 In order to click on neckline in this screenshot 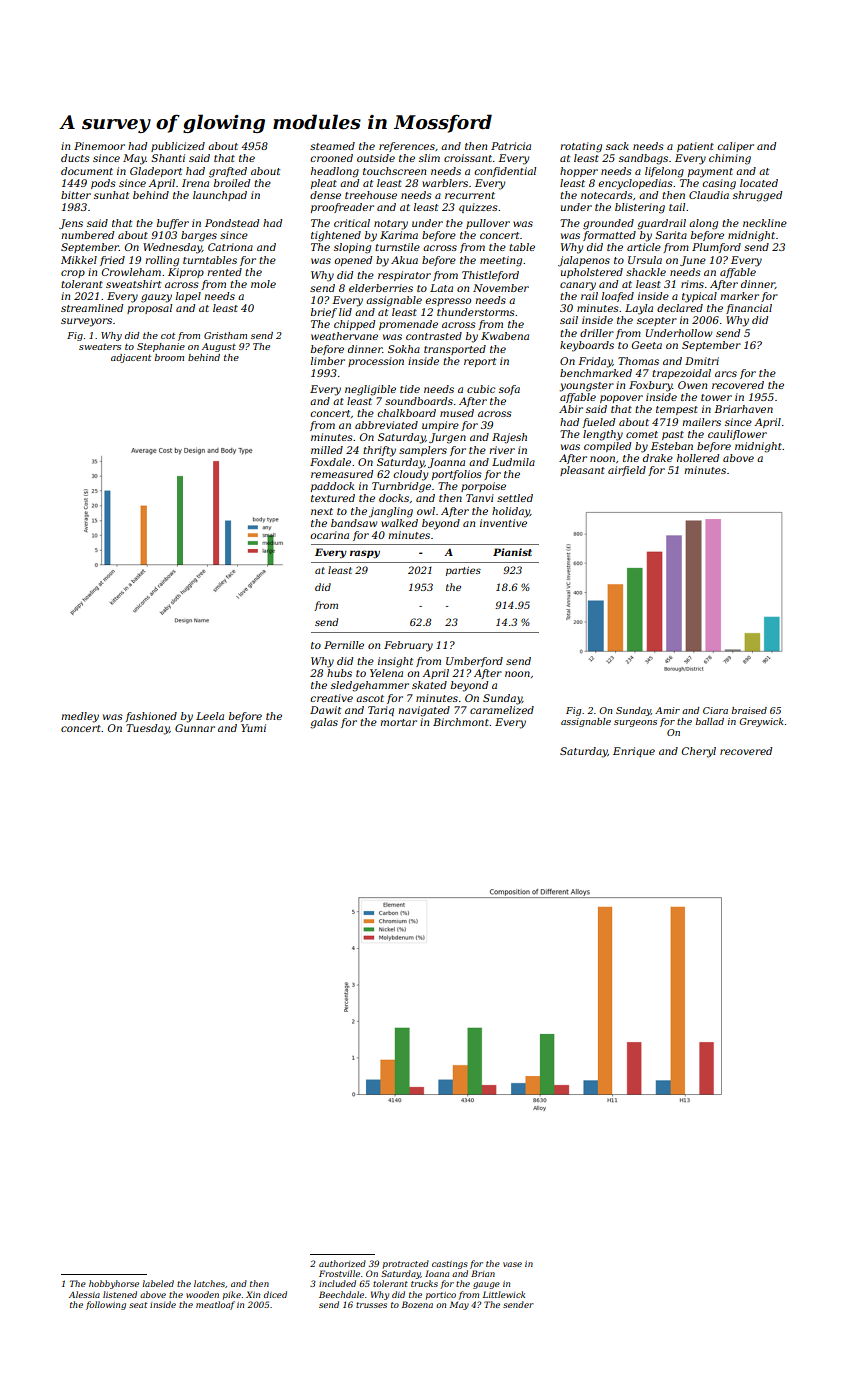, I will do `click(765, 223)`.
